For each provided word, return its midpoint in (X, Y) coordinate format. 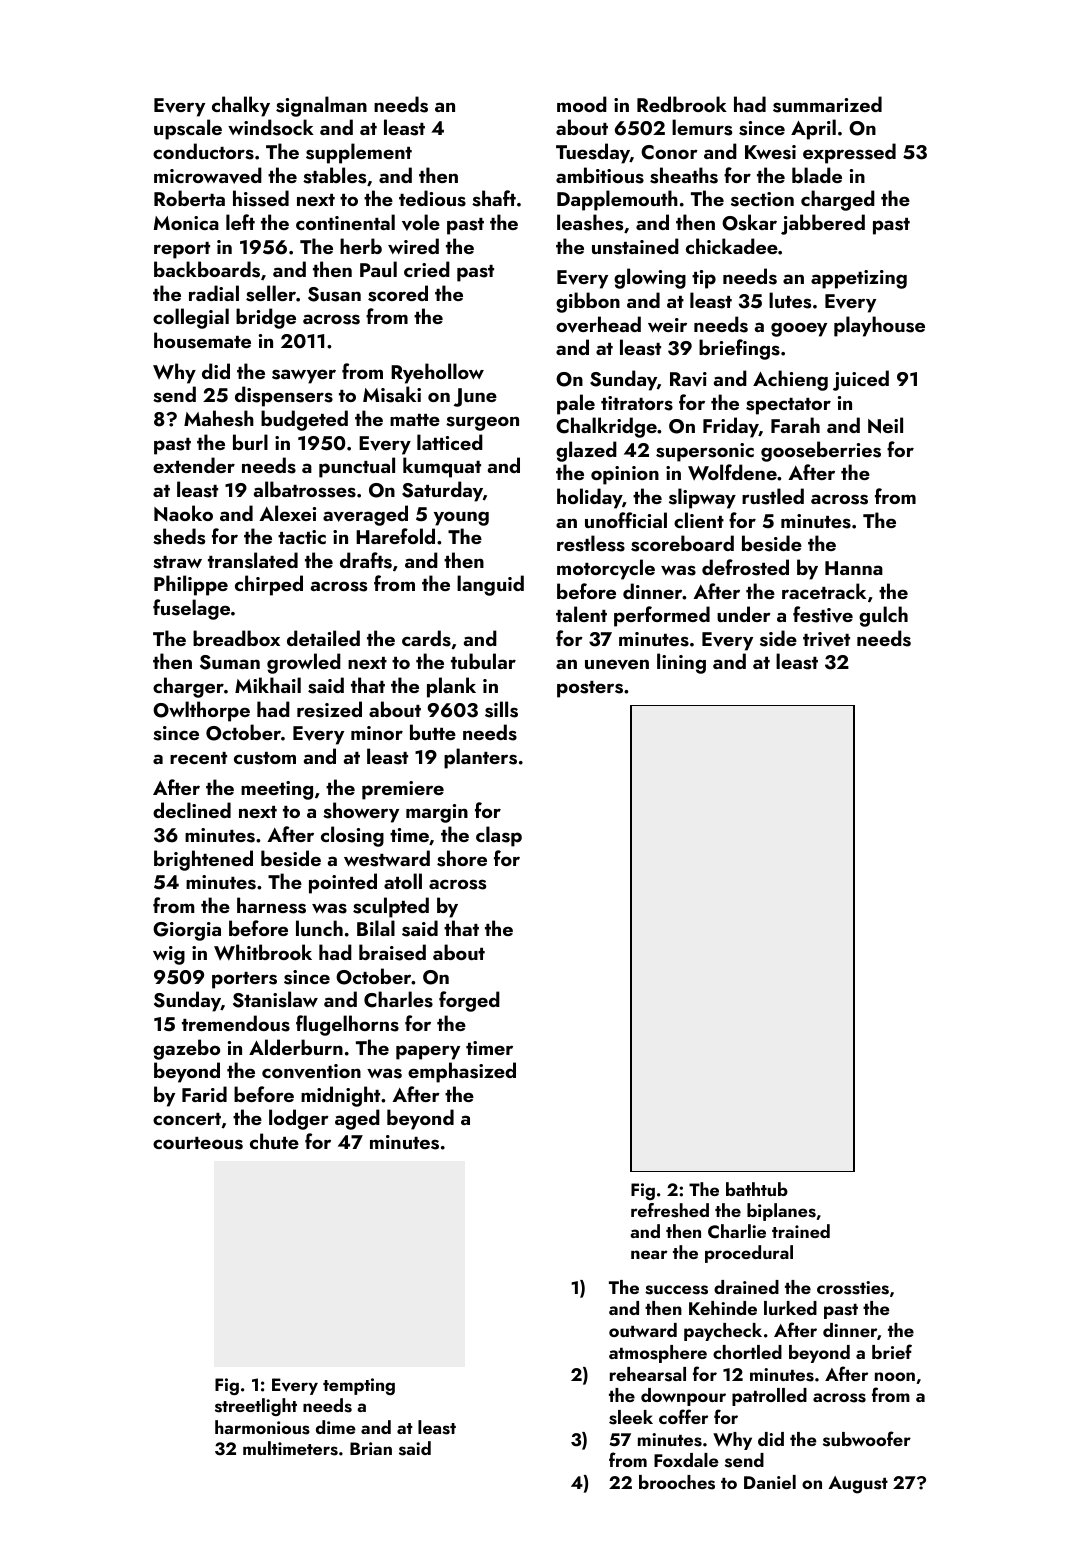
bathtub (757, 1189)
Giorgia (187, 931)
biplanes (781, 1212)
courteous (198, 1143)
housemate (202, 340)
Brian (371, 1448)
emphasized (462, 1072)
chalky (241, 106)
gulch (883, 616)
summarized (827, 104)
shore (462, 858)
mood (582, 104)
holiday (589, 498)
